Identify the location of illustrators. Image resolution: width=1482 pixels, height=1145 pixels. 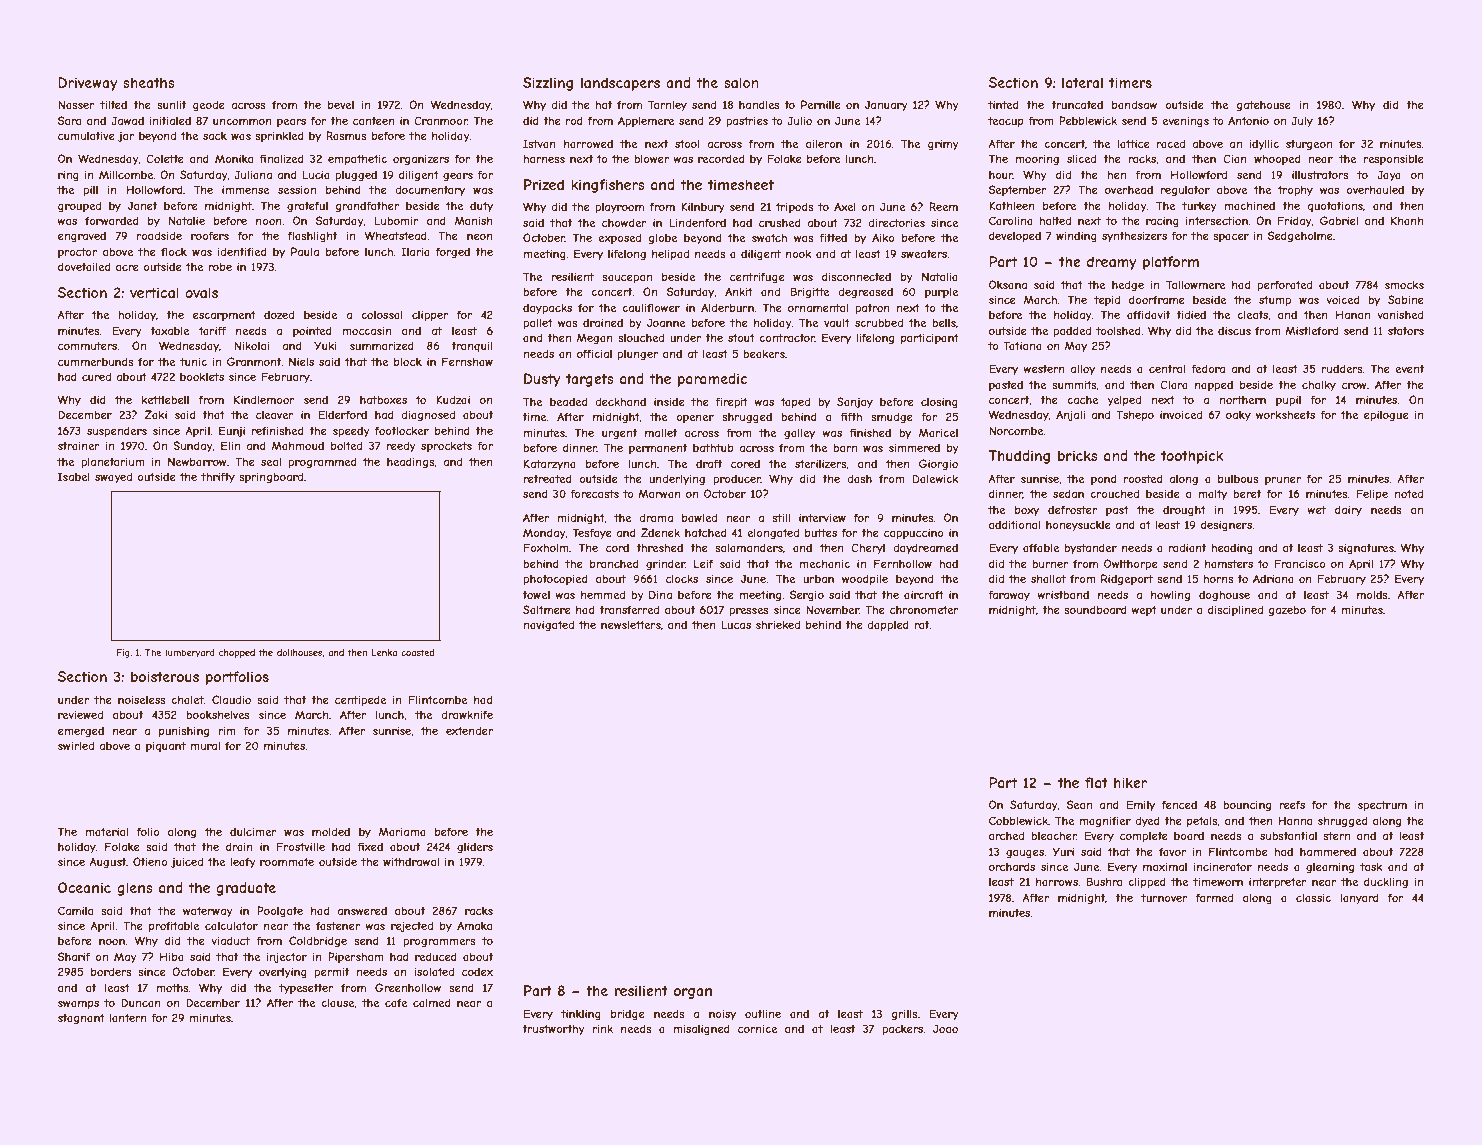
(1320, 175).
